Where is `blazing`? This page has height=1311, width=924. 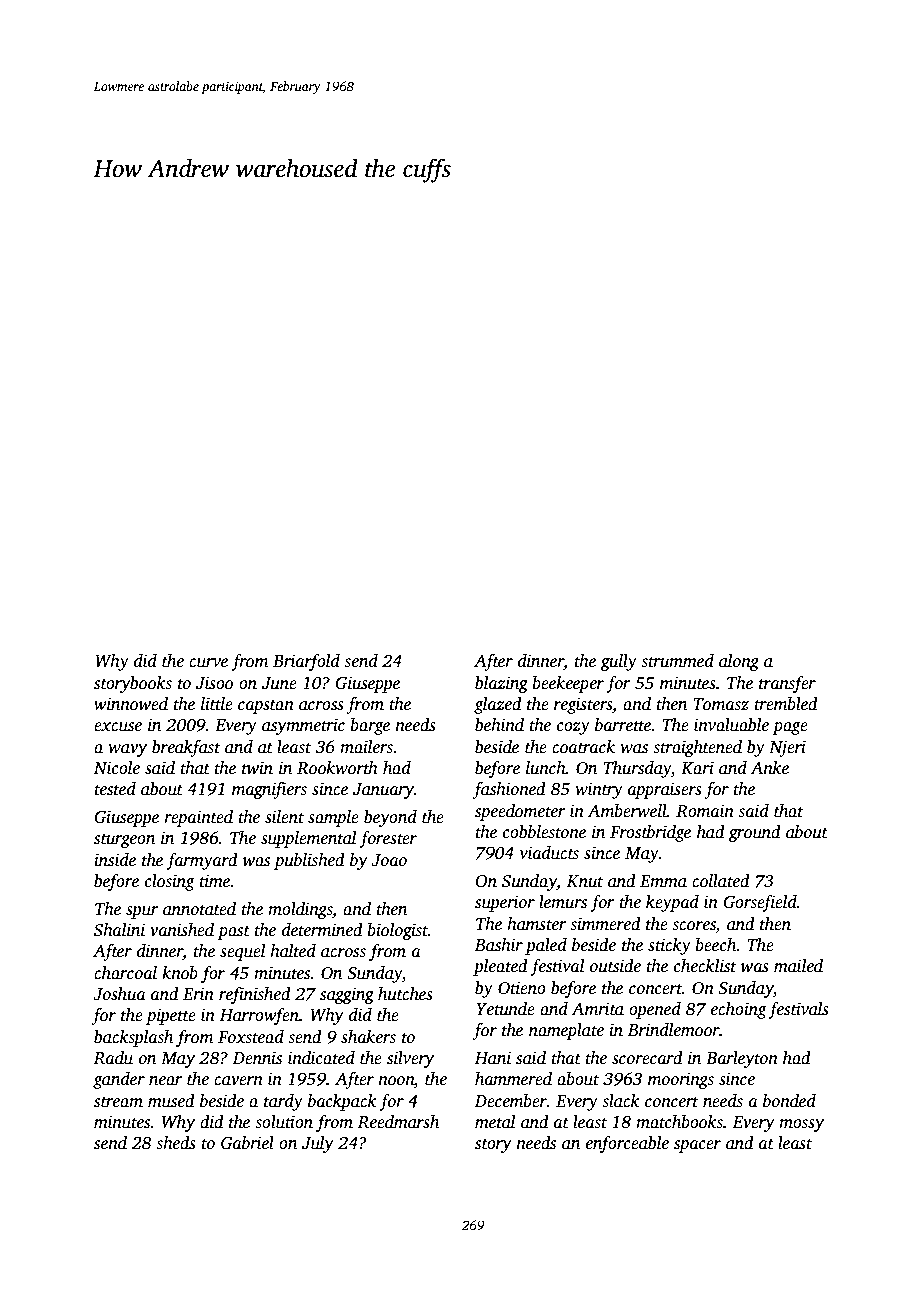 blazing is located at coordinates (501, 684).
